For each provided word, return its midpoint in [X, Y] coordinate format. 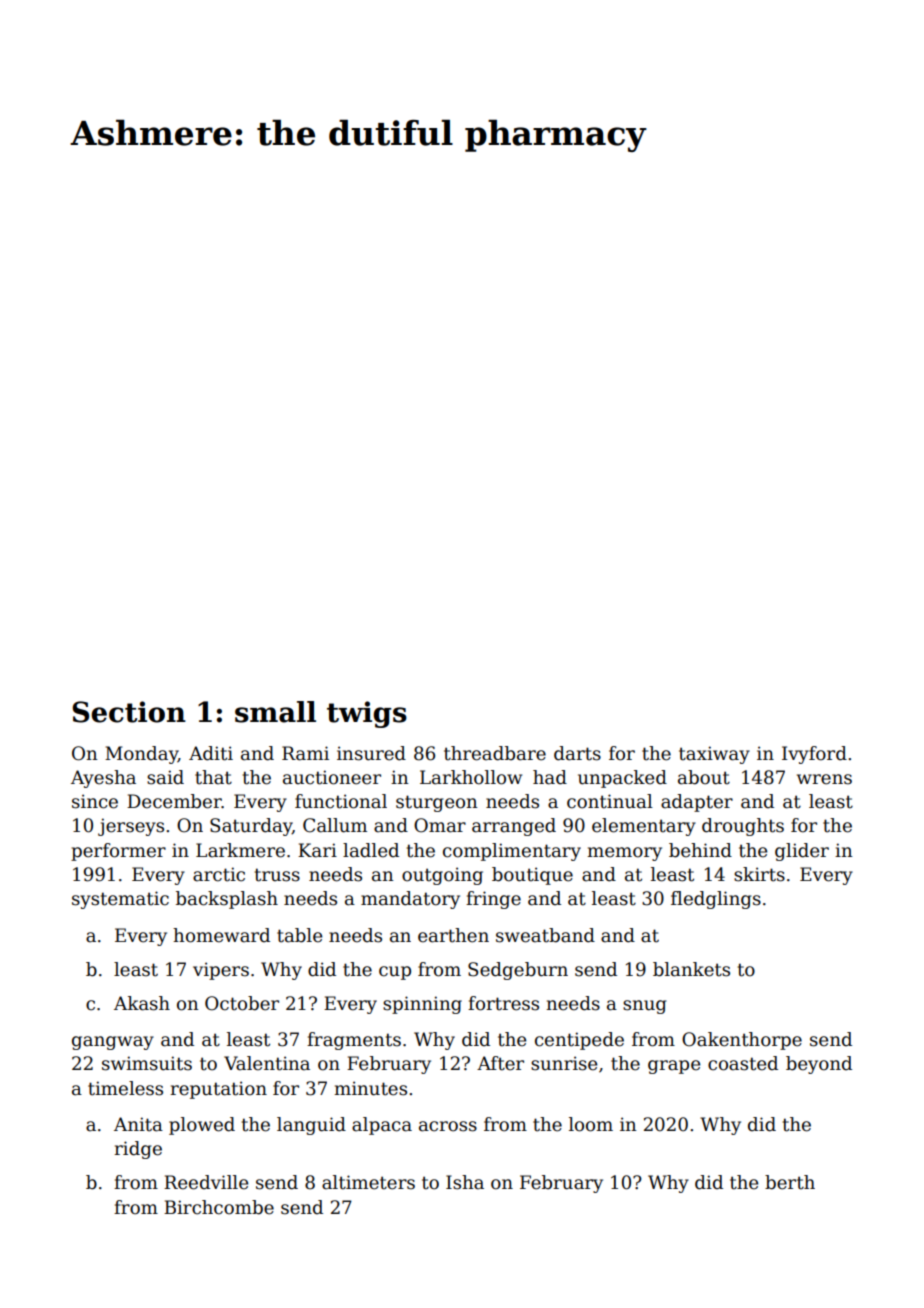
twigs [367, 714]
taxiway [714, 755]
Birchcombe [219, 1207]
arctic [219, 874]
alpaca [382, 1126]
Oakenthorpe [742, 1041]
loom [591, 1124]
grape [674, 1067]
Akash [142, 1003]
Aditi [211, 753]
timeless [125, 1088]
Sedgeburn [518, 971]
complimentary [512, 852]
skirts [759, 874]
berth [790, 1182]
